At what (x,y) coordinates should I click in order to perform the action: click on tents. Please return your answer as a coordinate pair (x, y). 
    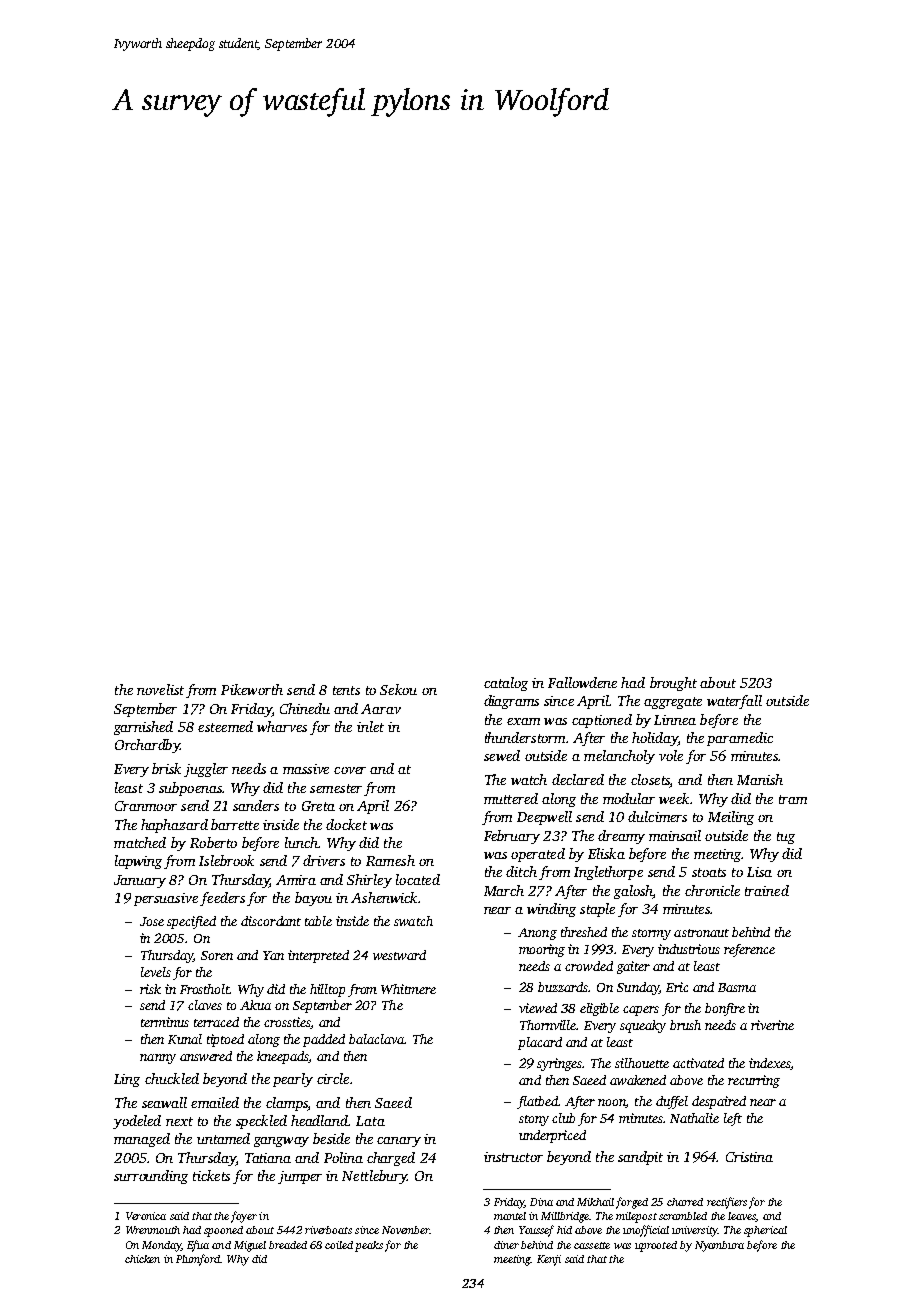
    Looking at the image, I should click on (346, 690).
